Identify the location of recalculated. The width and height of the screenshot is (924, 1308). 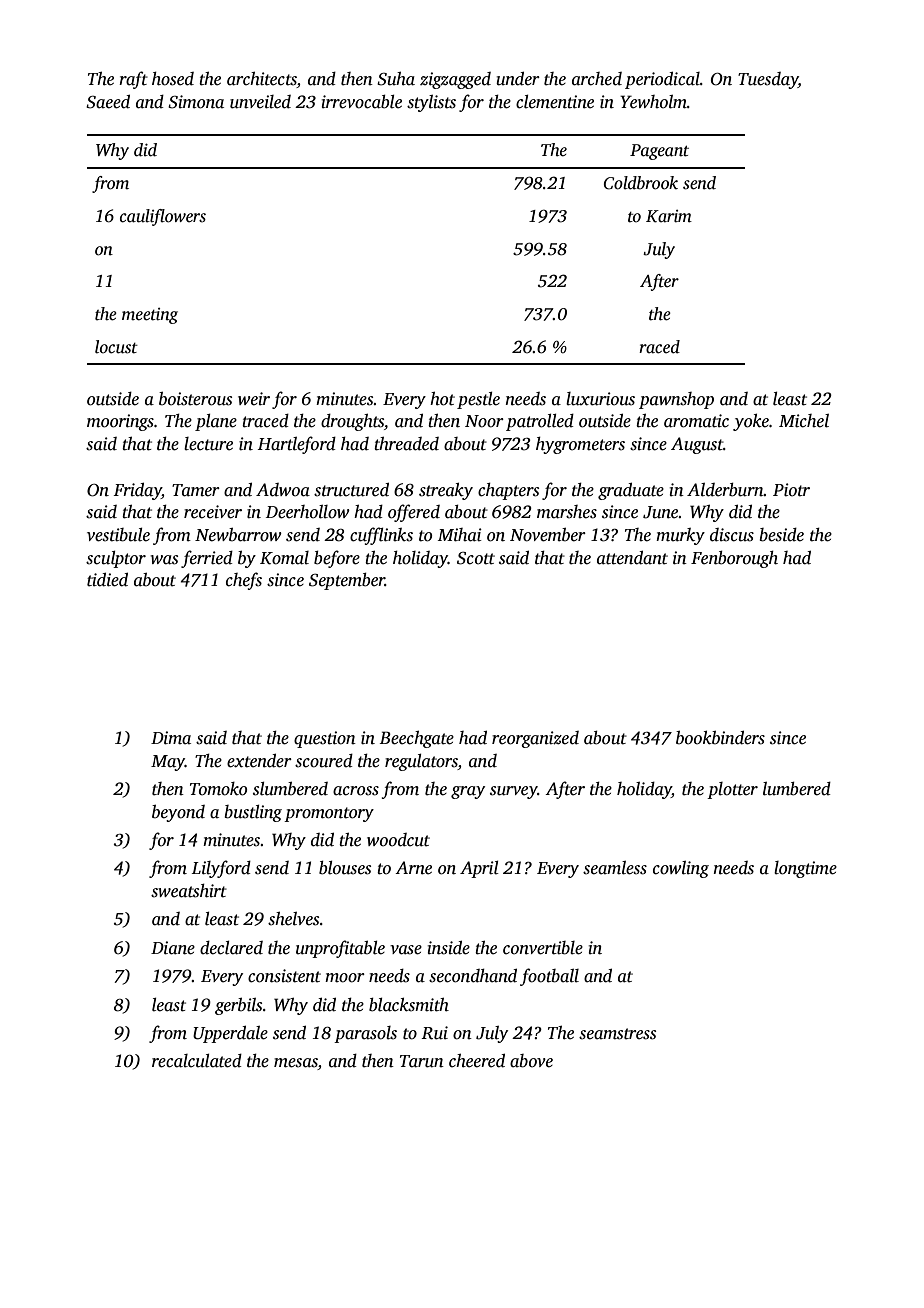
(197, 1061).
